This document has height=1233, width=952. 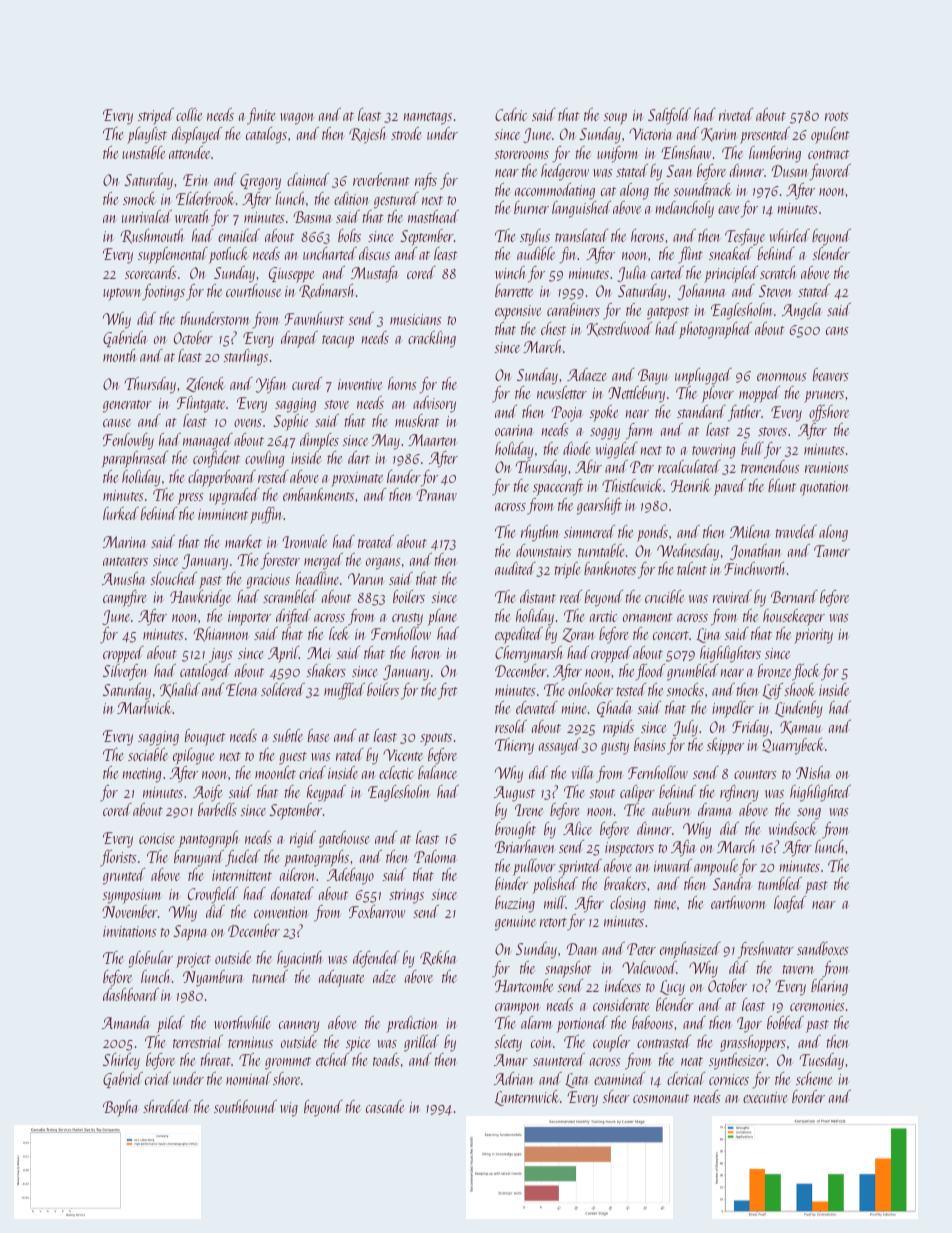 What do you see at coordinates (156, 116) in the document?
I see `striped` at bounding box center [156, 116].
